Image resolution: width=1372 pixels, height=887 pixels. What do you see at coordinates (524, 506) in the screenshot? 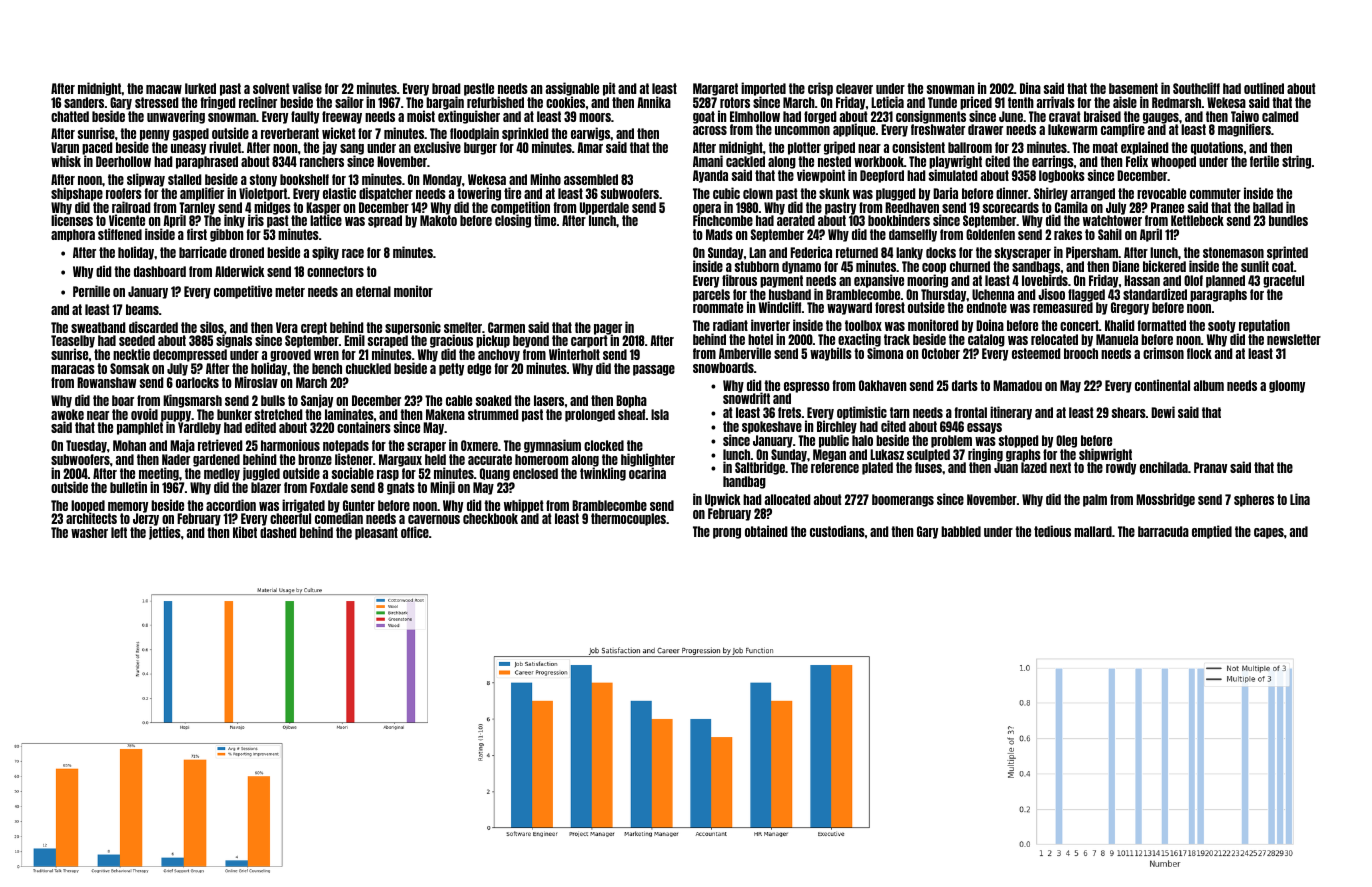
I see `whippet` at bounding box center [524, 506].
